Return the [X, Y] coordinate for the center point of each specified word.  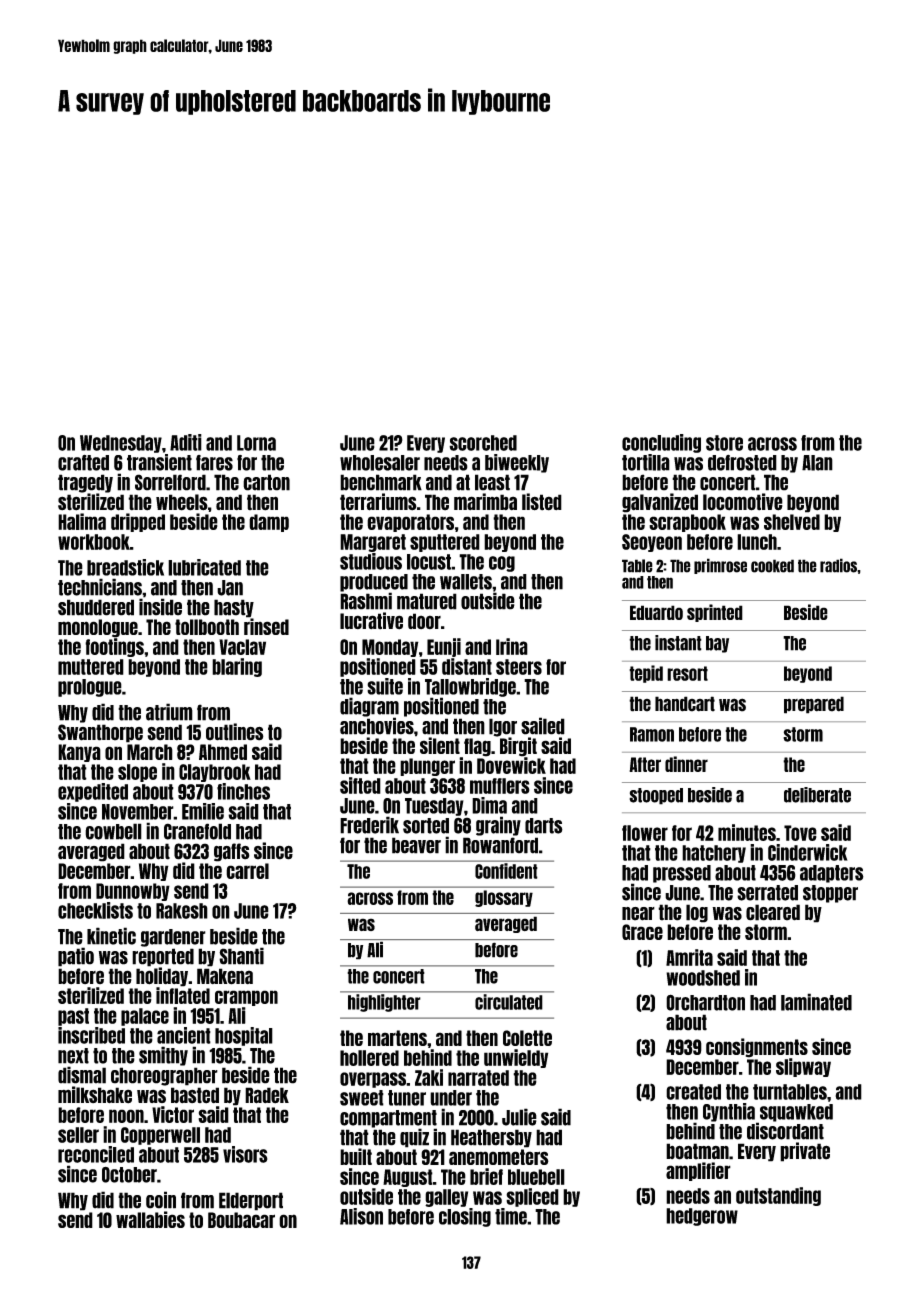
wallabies [150, 1219]
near [638, 914]
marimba [485, 501]
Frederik [369, 825]
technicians [100, 587]
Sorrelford [170, 482]
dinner [686, 764]
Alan [817, 463]
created [693, 1092]
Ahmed [223, 752]
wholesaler [380, 463]
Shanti [241, 956]
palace [145, 1017]
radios [838, 565]
